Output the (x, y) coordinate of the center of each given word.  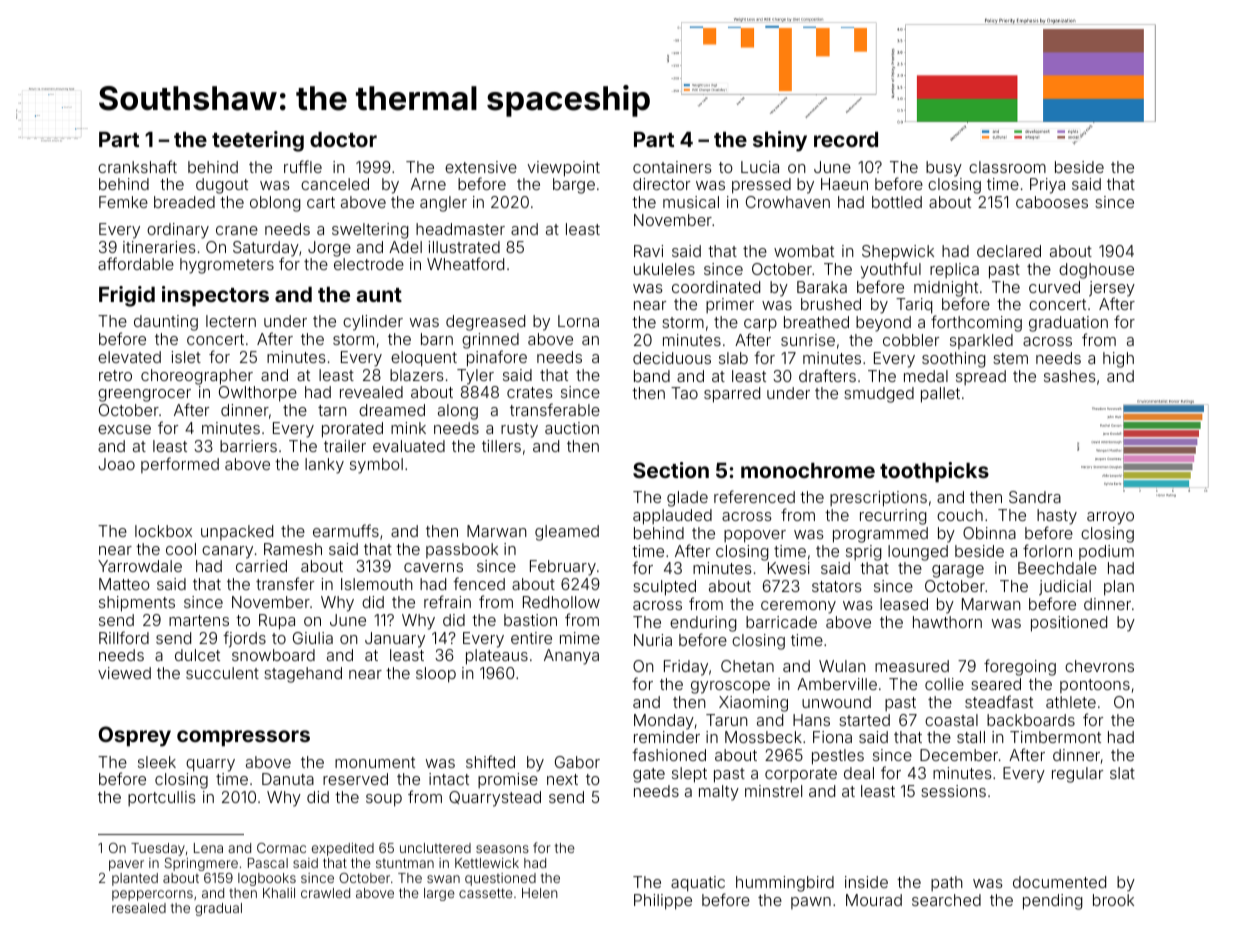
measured (912, 666)
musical (691, 202)
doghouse (1096, 271)
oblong (275, 204)
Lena (208, 848)
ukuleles (664, 269)
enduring (703, 624)
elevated (129, 357)
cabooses (1052, 202)
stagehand (303, 675)
